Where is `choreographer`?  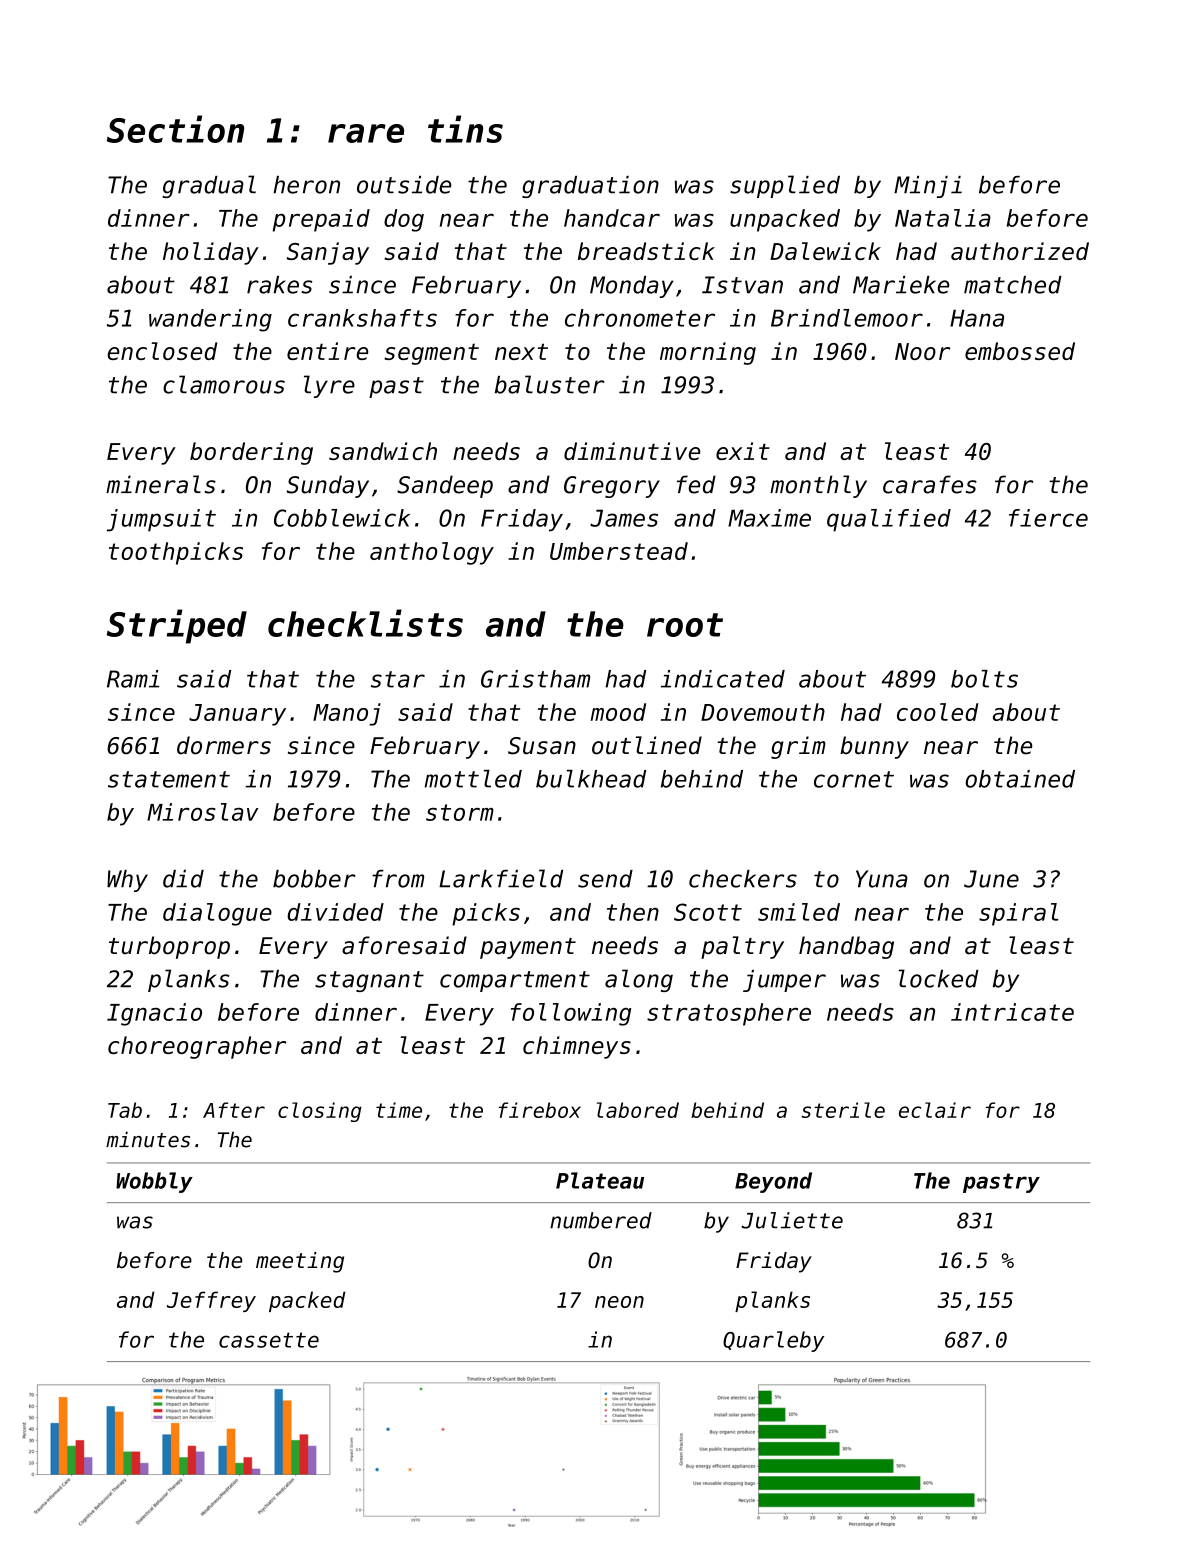 choreographer is located at coordinates (197, 1047).
